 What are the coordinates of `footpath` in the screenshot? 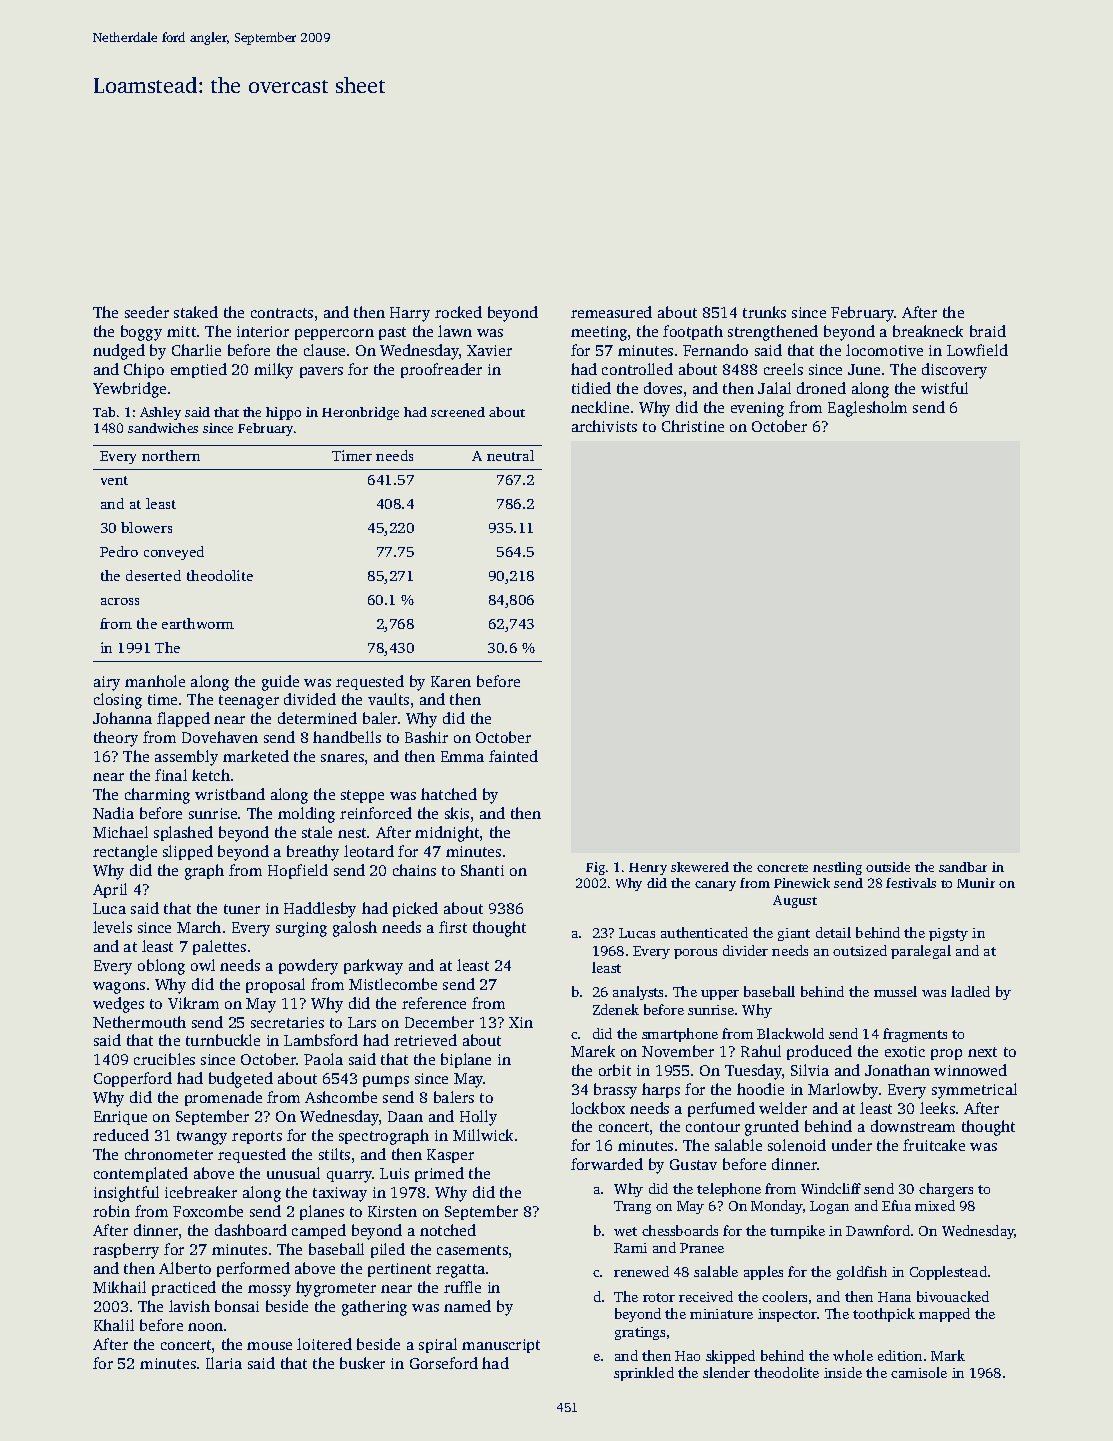 It's located at (693, 332).
